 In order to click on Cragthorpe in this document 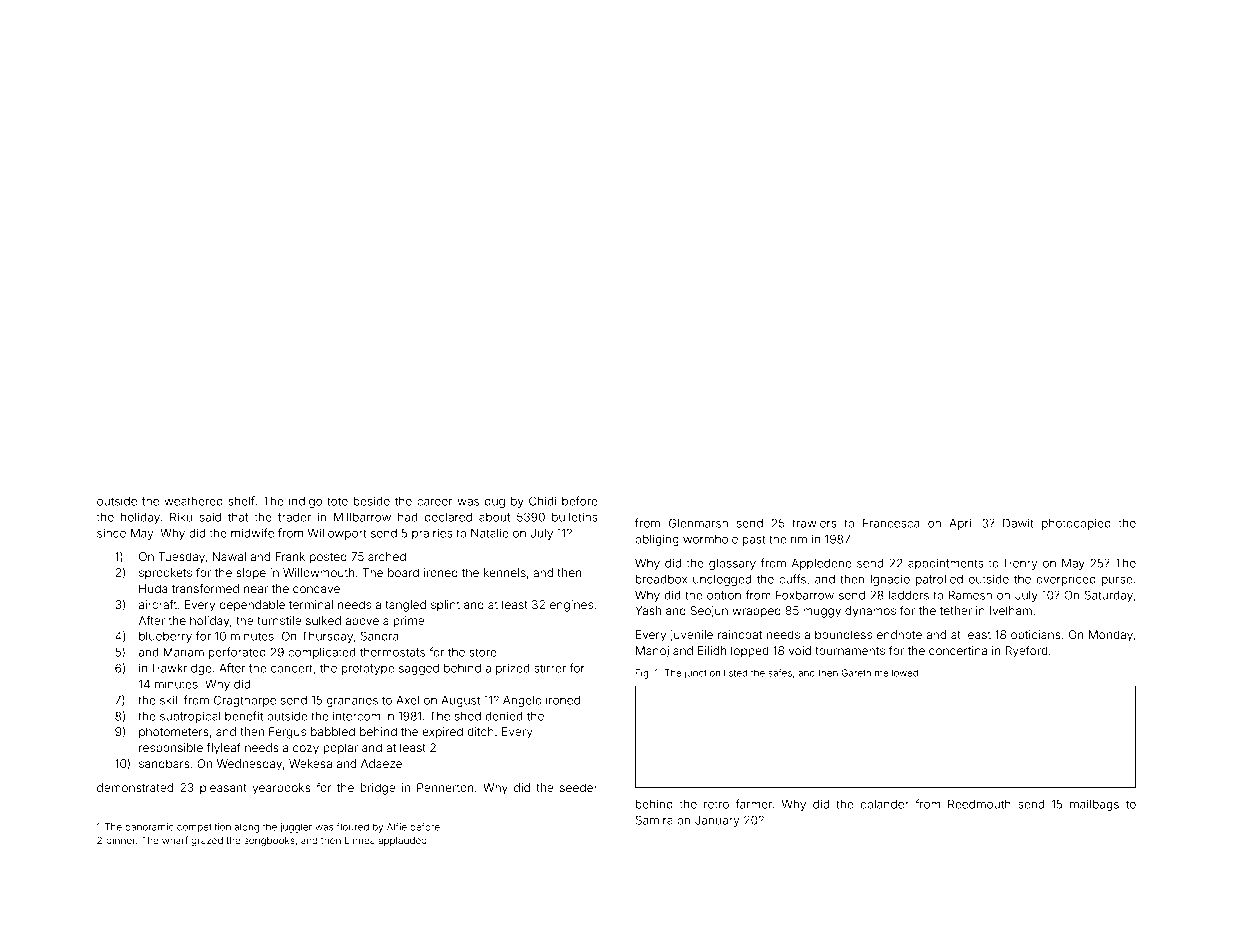, I will do `click(245, 701)`.
